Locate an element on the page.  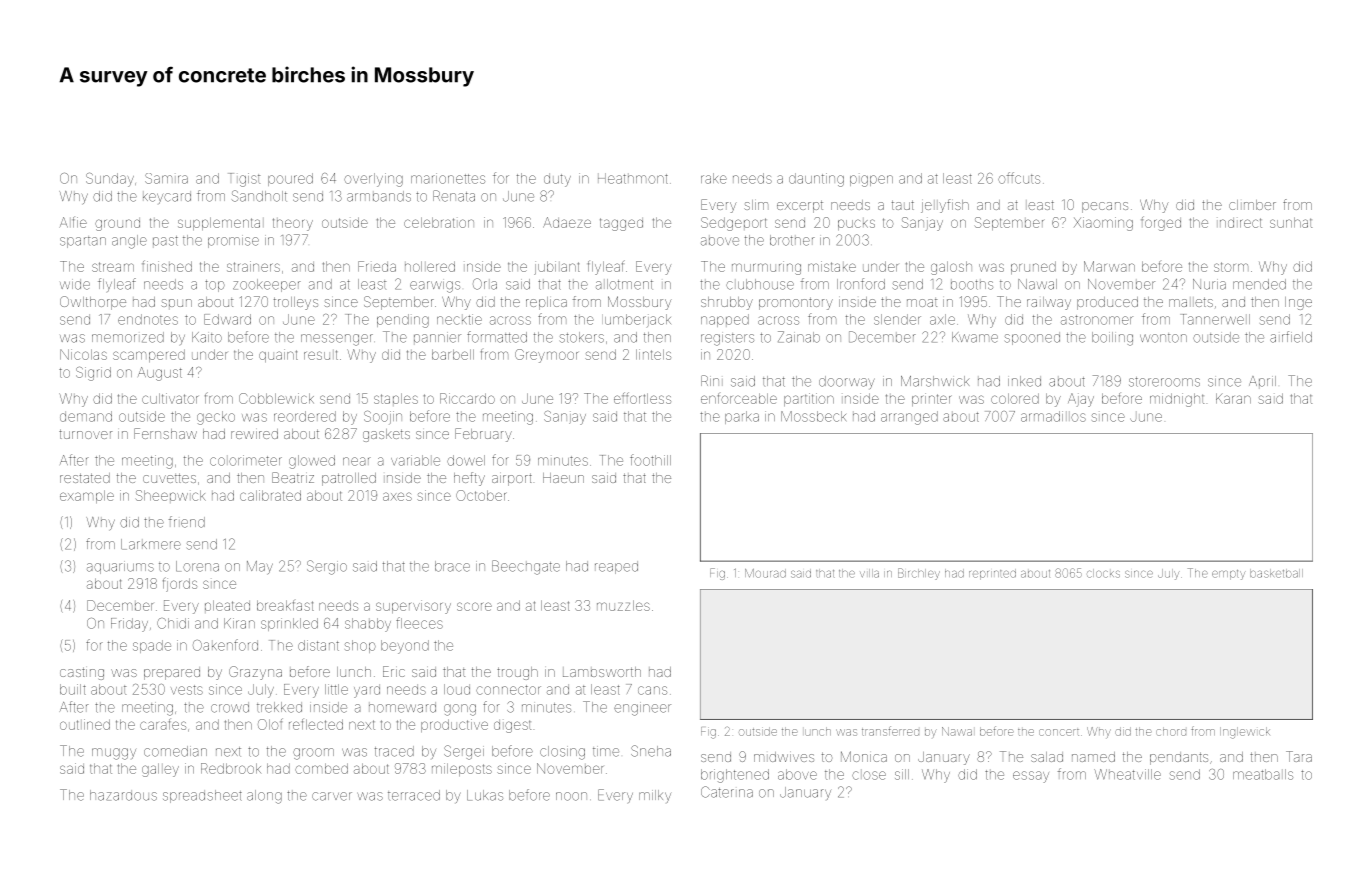
built is located at coordinates (73, 689).
